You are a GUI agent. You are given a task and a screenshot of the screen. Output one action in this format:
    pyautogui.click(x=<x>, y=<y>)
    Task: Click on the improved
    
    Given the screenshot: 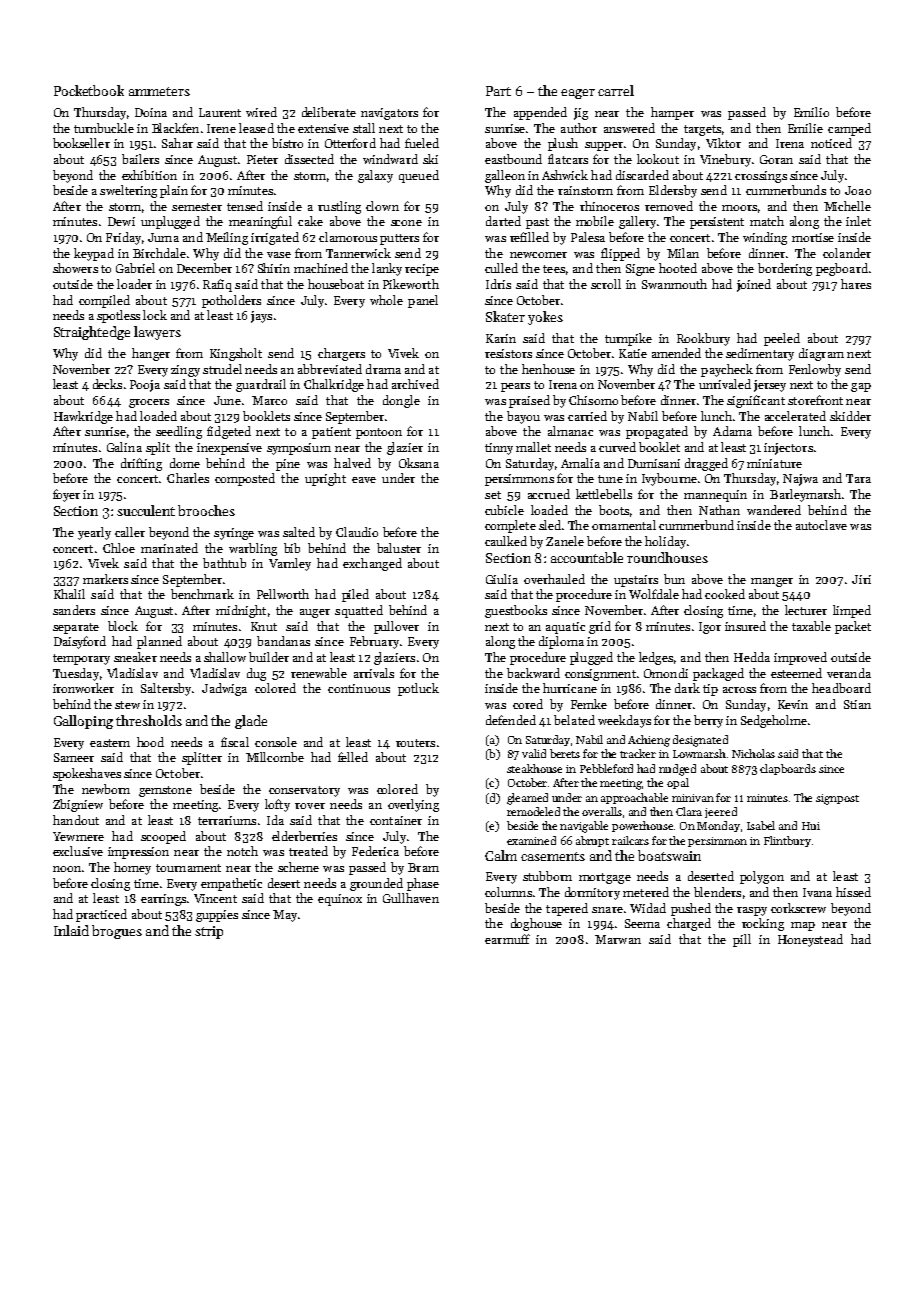 What is the action you would take?
    pyautogui.click(x=800, y=658)
